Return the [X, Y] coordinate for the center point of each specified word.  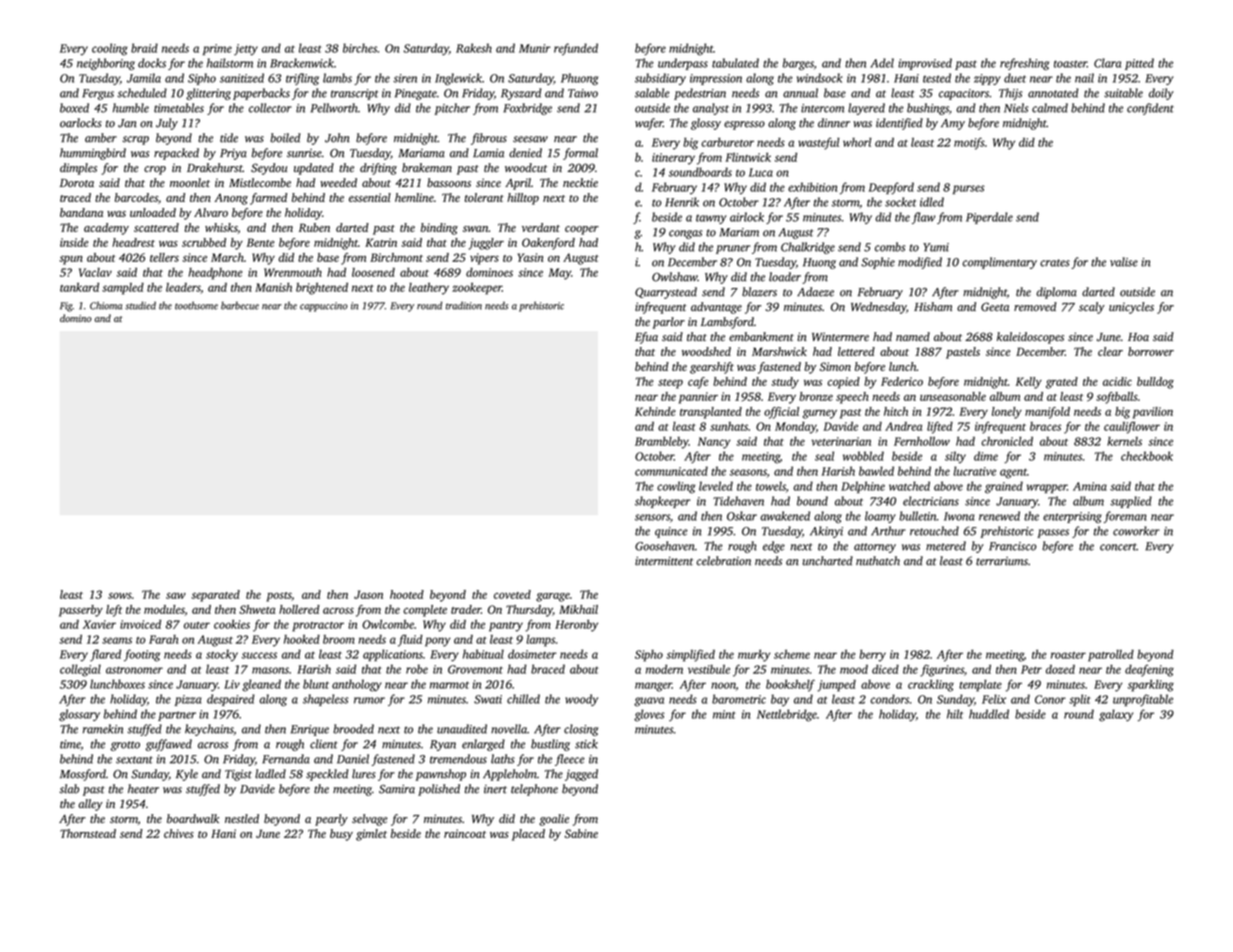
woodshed [706, 351]
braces [1045, 426]
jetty [246, 50]
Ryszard [521, 94]
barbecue [240, 305]
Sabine [581, 833]
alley [90, 805]
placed [528, 835]
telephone [534, 790]
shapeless [325, 700]
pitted [1139, 64]
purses [968, 189]
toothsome [196, 305]
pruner [733, 249]
